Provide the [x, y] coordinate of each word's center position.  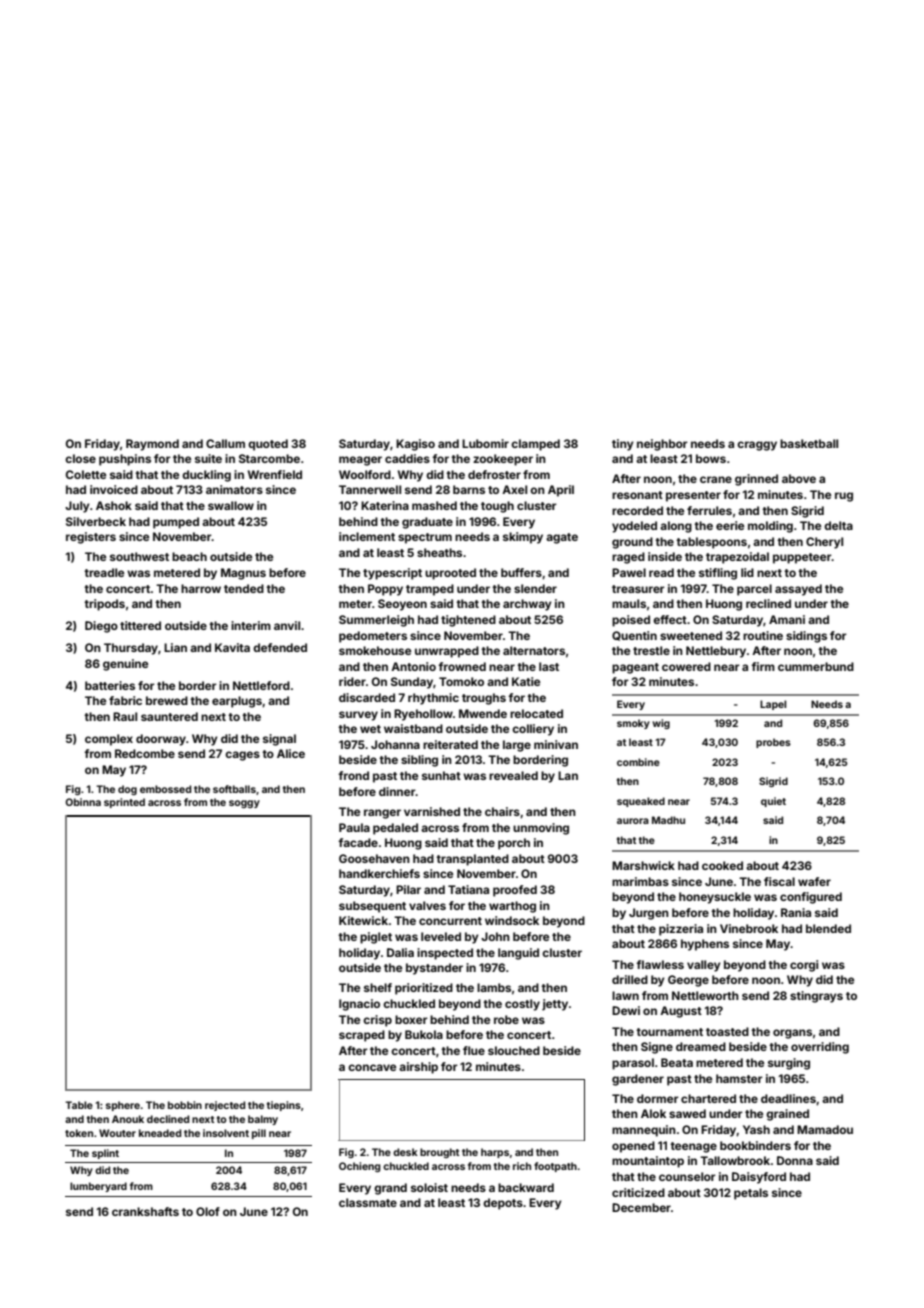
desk [405, 1152]
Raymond [152, 445]
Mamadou [825, 1129]
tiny [623, 445]
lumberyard [98, 1187]
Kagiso [415, 445]
